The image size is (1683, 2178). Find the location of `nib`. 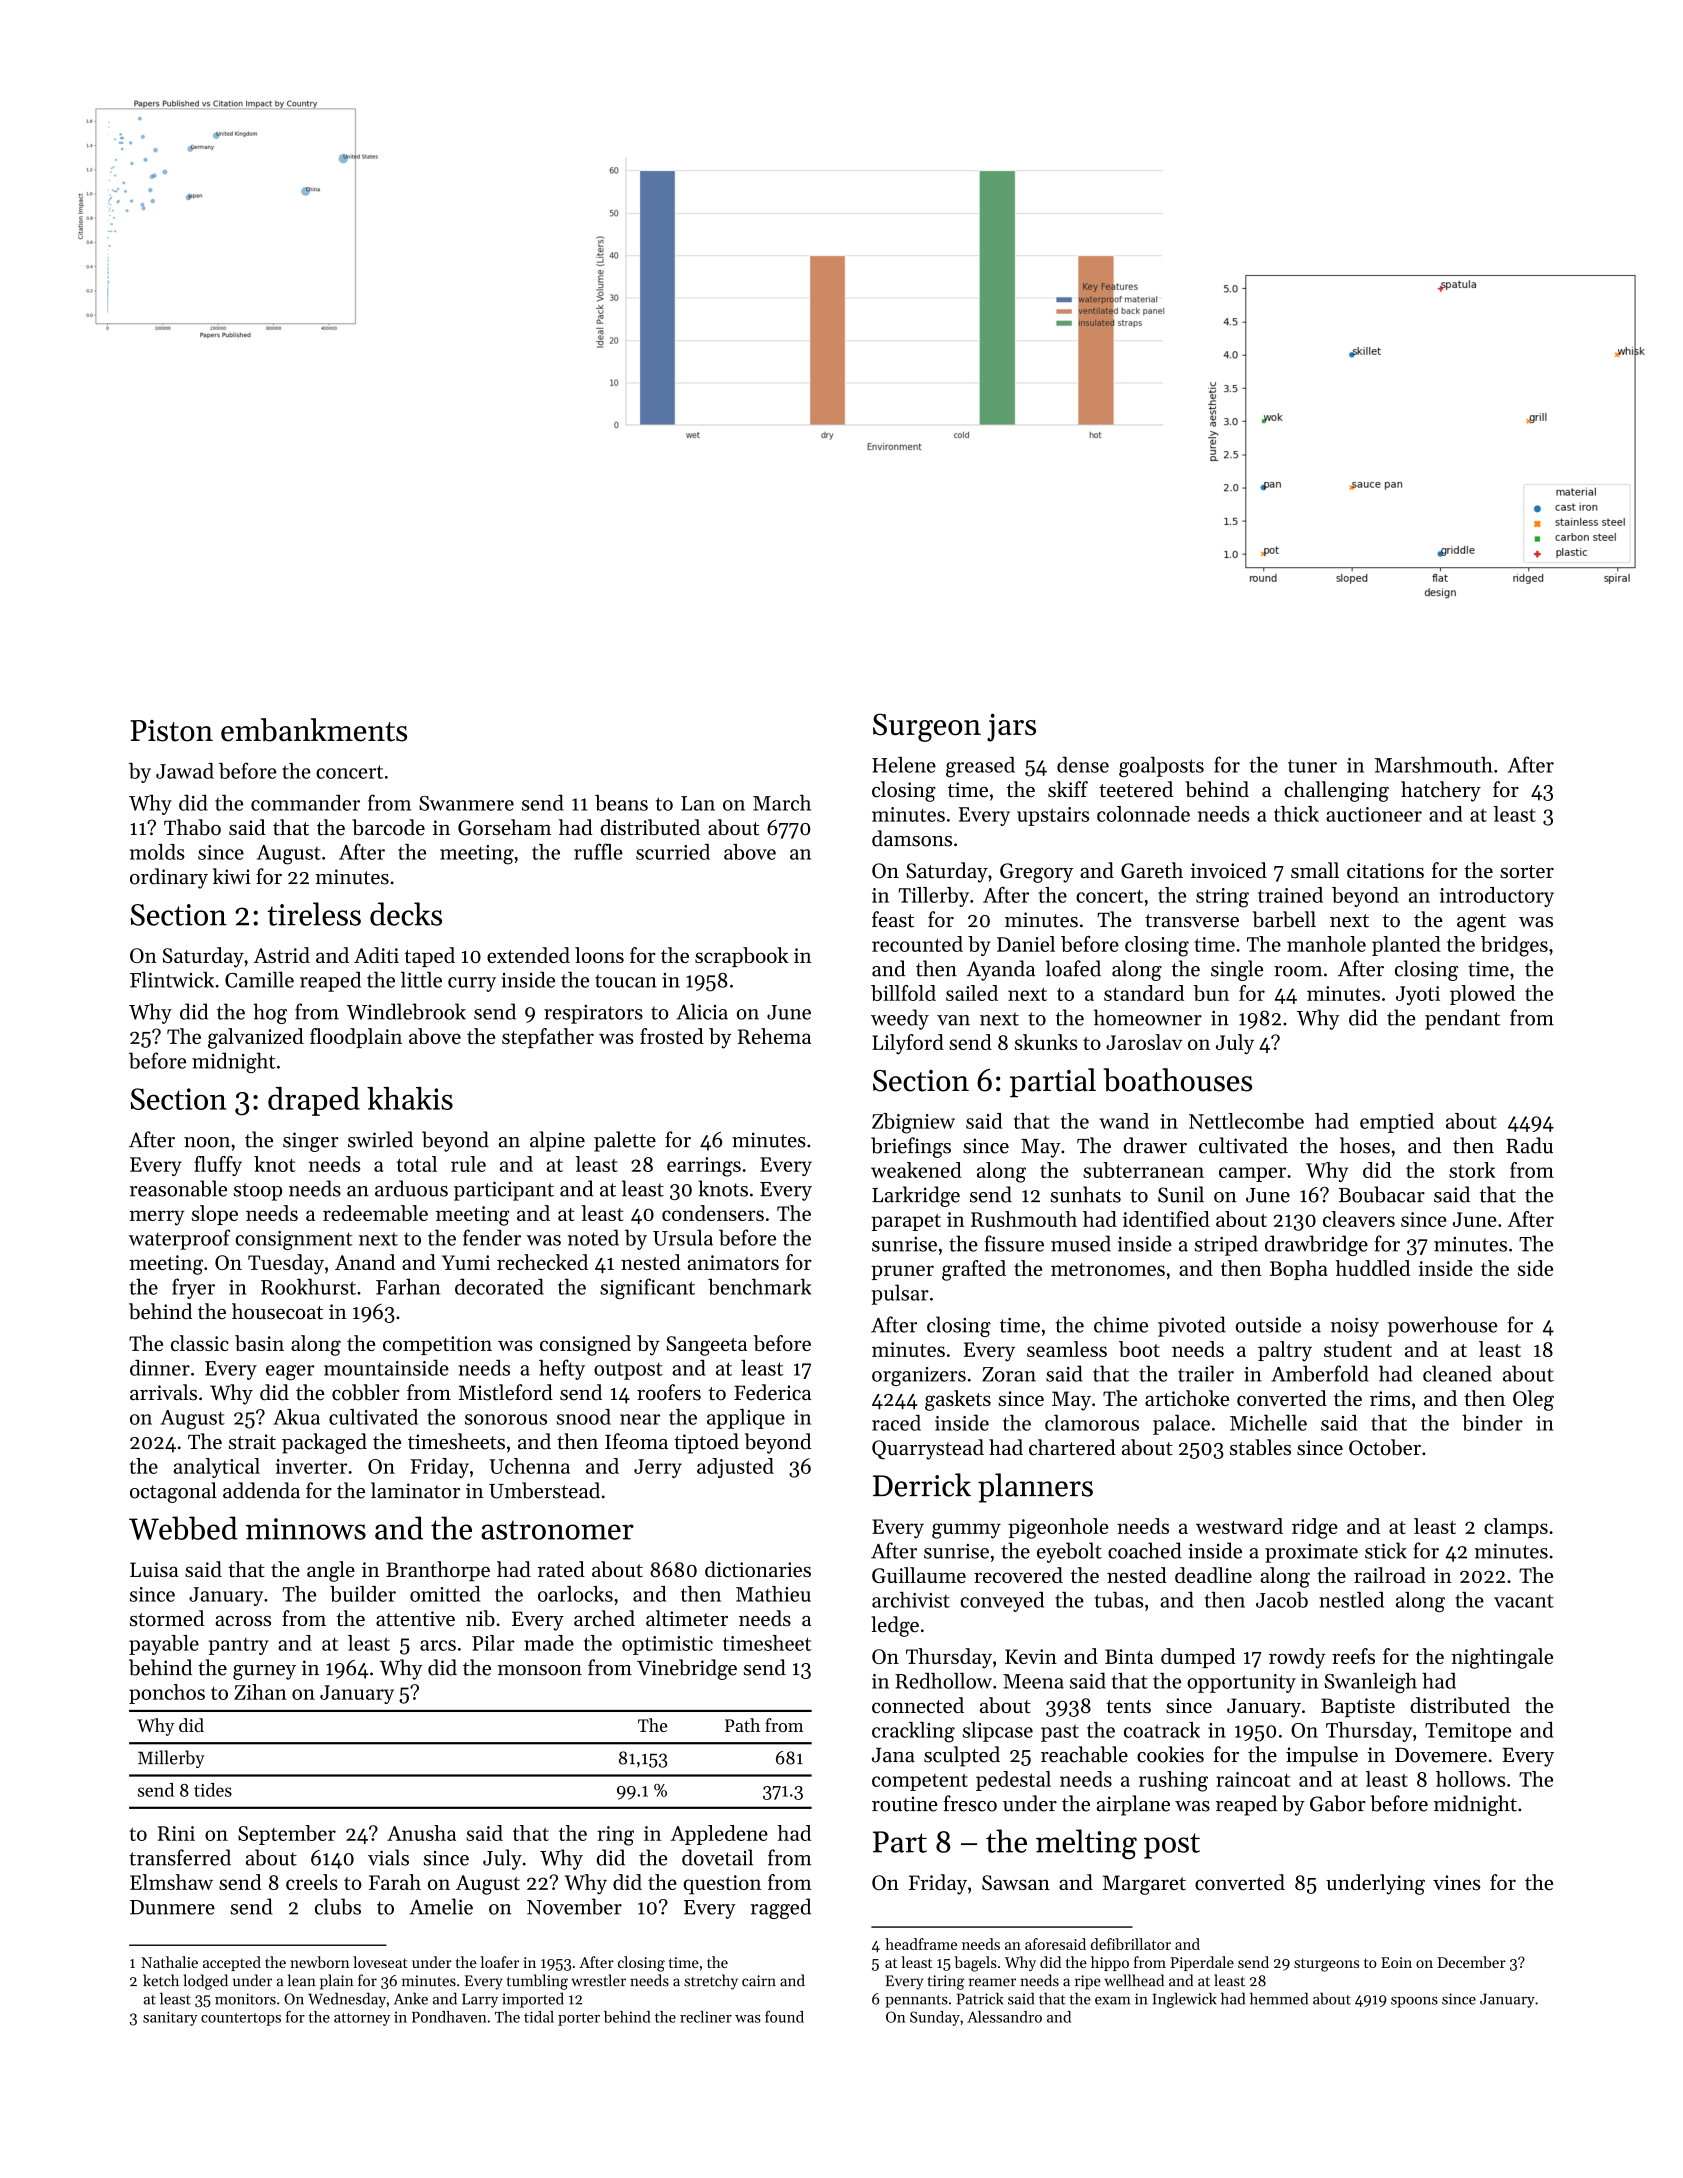

nib is located at coordinates (480, 1618).
